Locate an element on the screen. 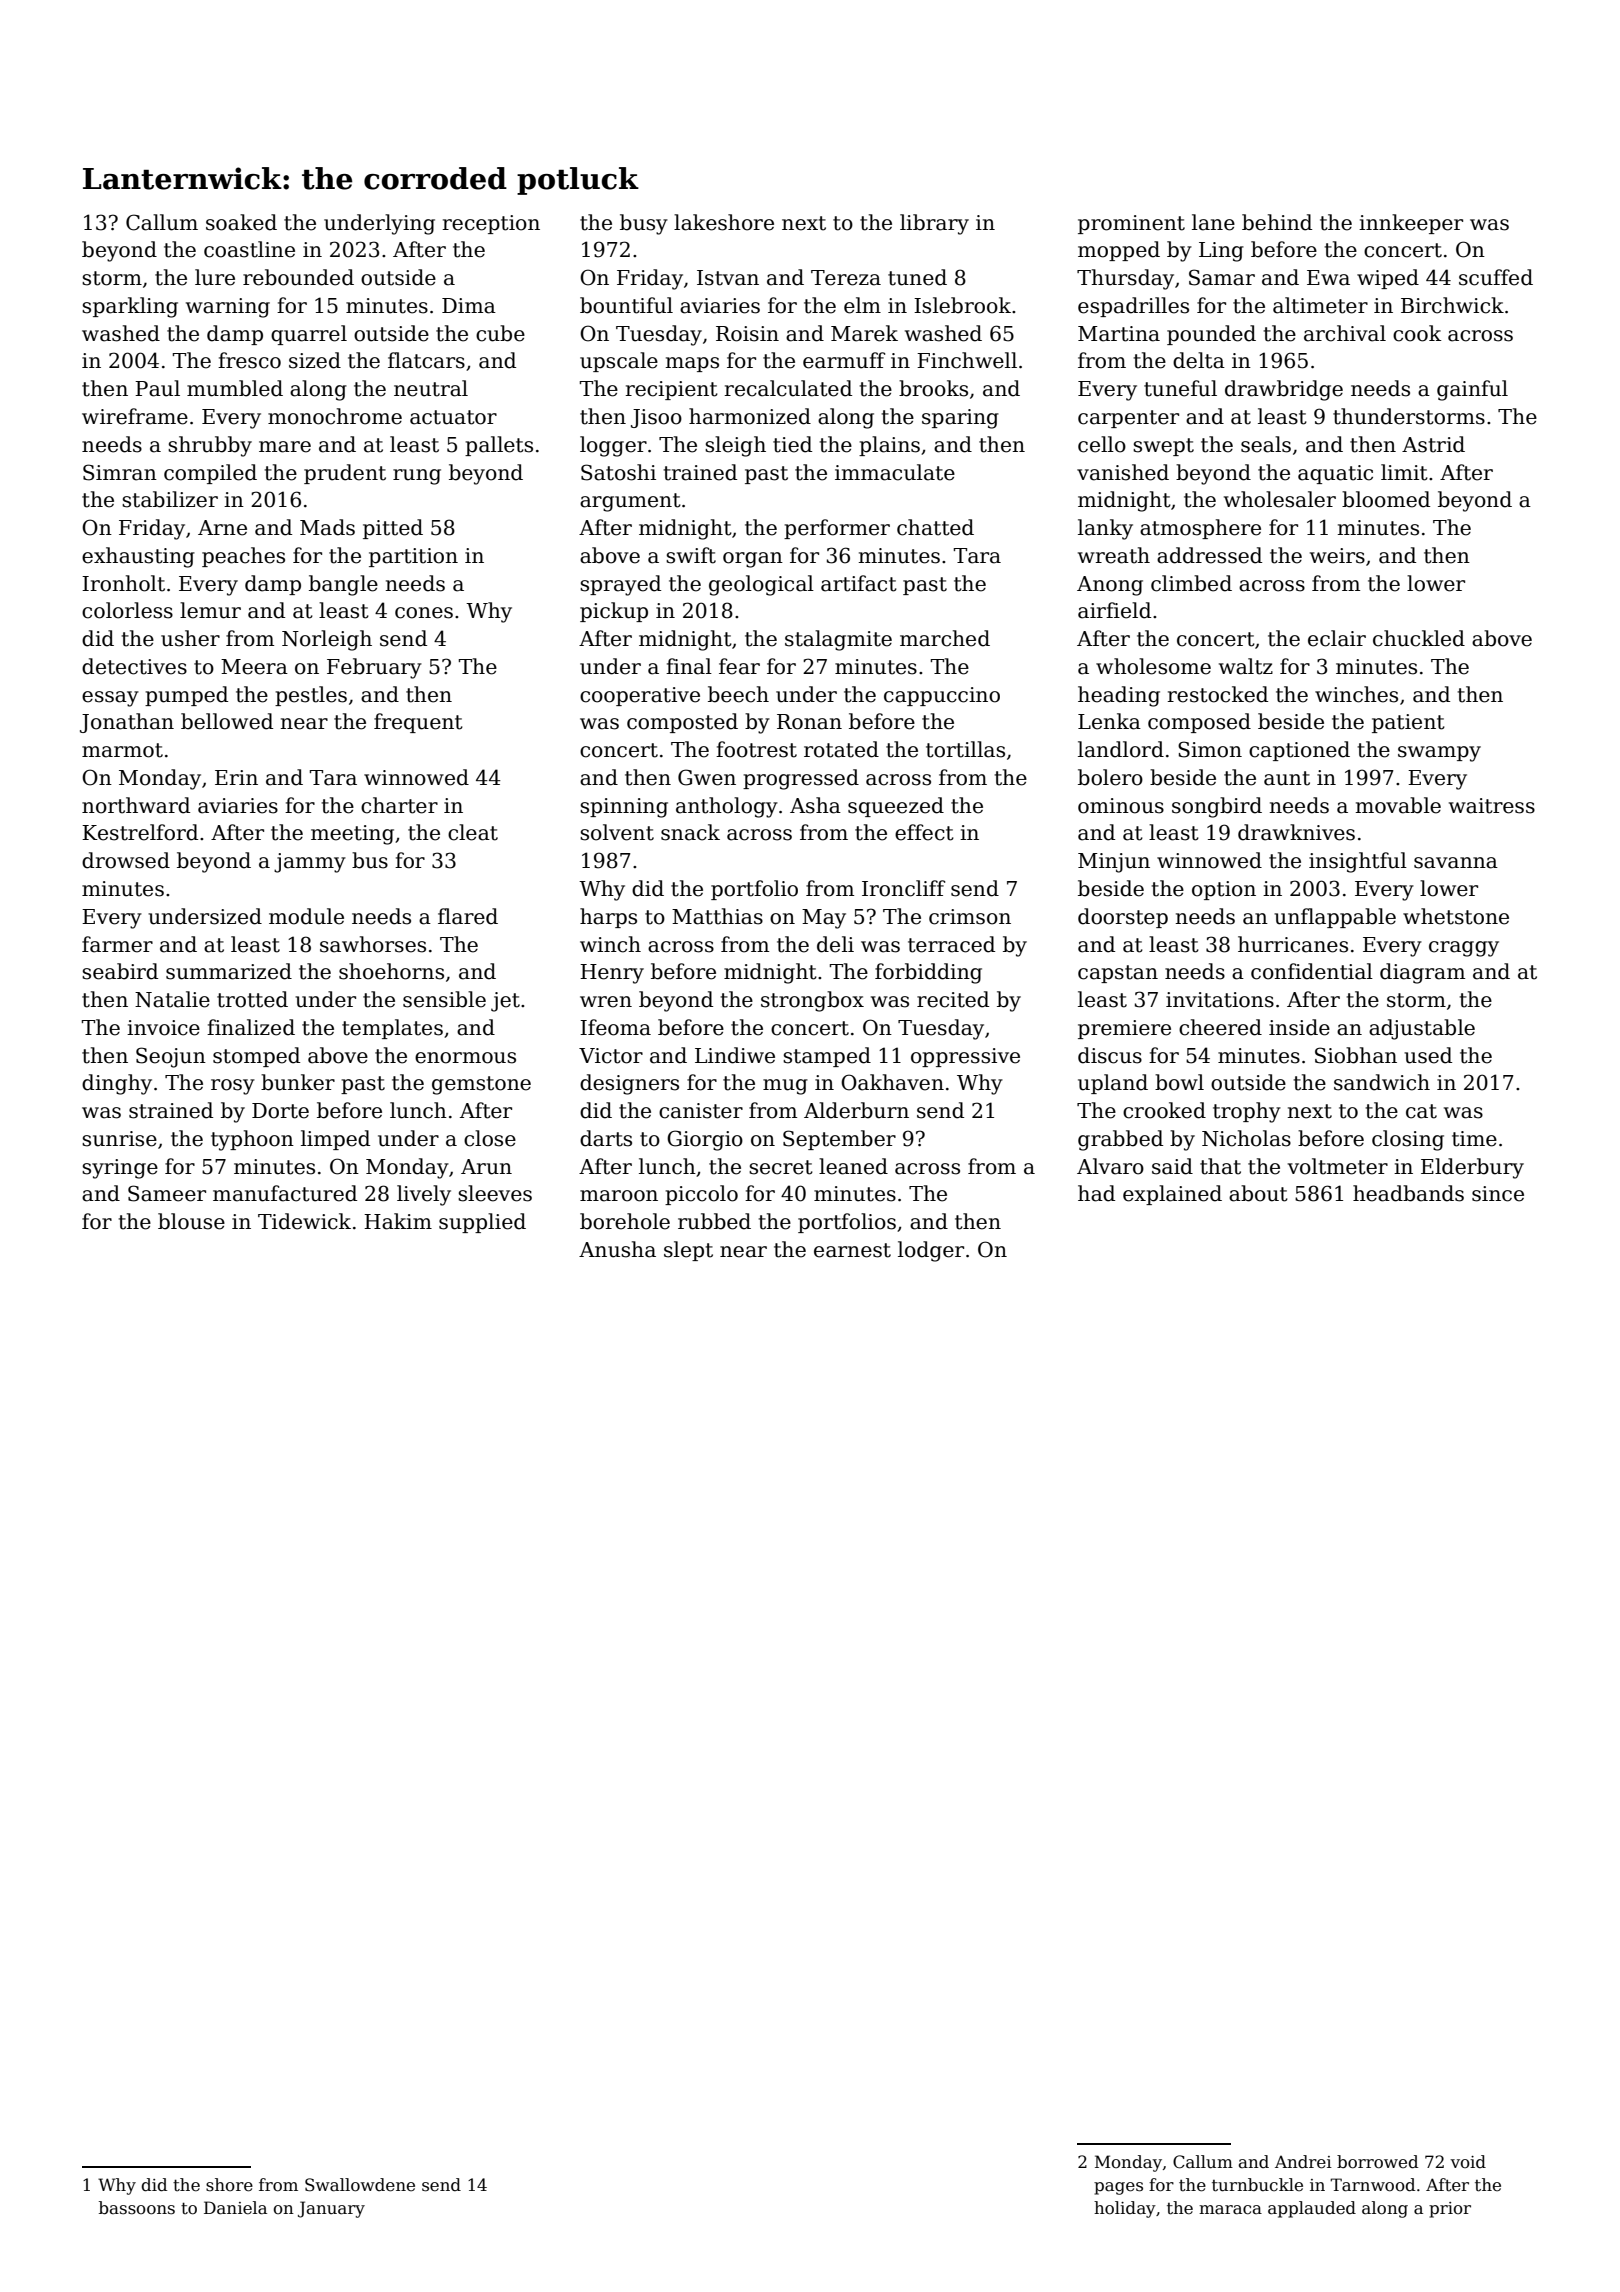 The width and height of the screenshot is (1620, 2292). slept is located at coordinates (688, 1251).
